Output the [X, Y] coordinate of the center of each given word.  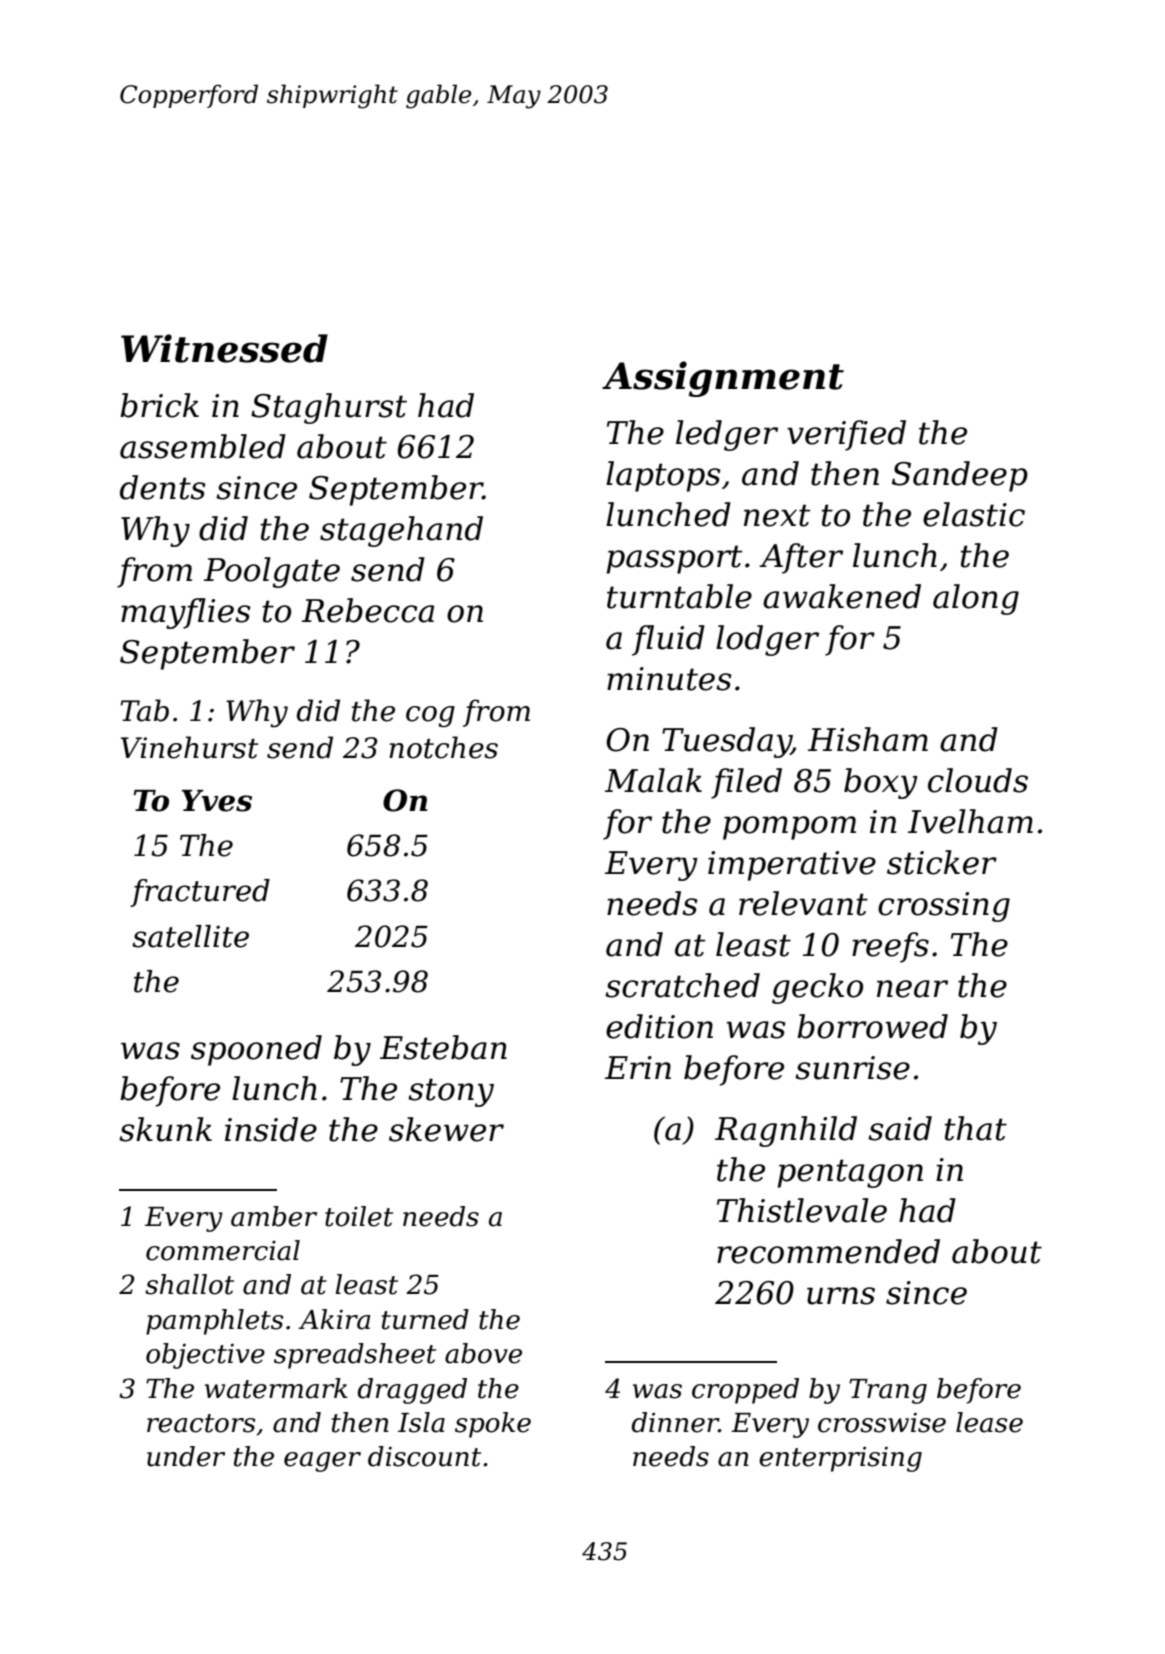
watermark [276, 1388]
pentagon [850, 1173]
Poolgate [272, 572]
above [483, 1353]
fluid [668, 640]
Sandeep [960, 476]
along [976, 599]
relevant [803, 903]
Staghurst [329, 408]
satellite [190, 936]
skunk [165, 1129]
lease [989, 1422]
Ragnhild [786, 1131]
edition [659, 1026]
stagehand [401, 531]
